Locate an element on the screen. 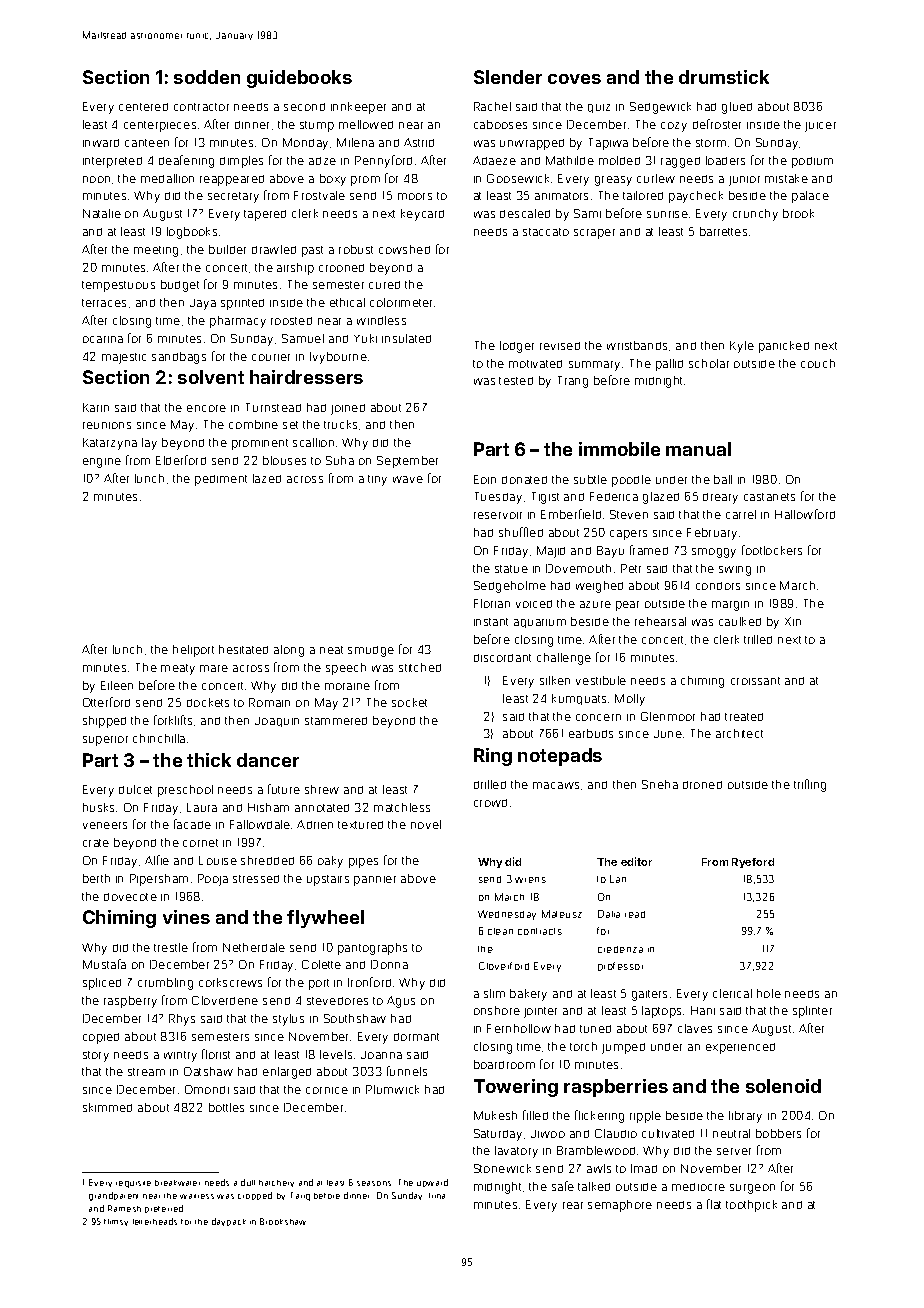 This screenshot has width=924, height=1308. hesitated is located at coordinates (243, 649).
